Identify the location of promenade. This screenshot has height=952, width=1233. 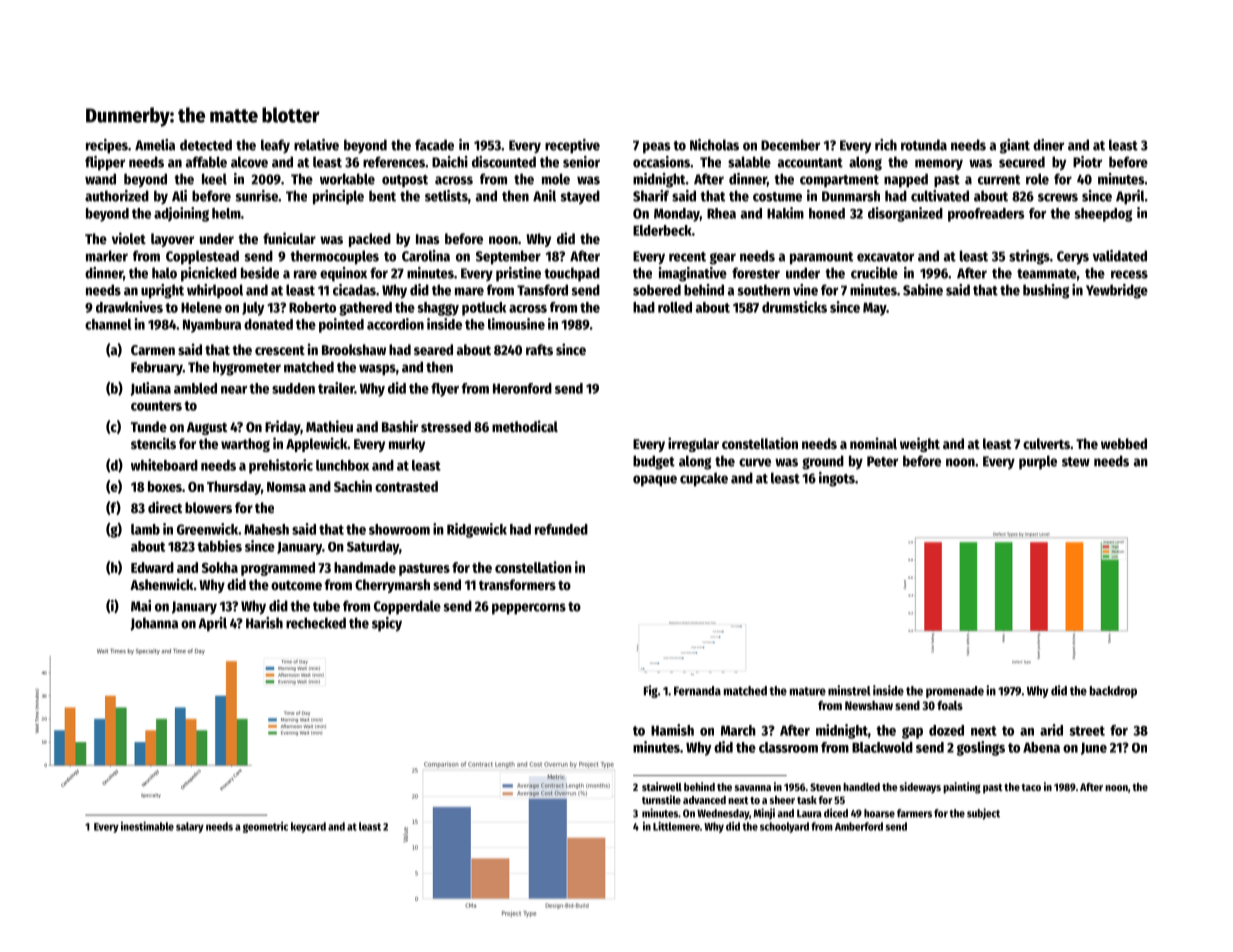
(955, 692).
